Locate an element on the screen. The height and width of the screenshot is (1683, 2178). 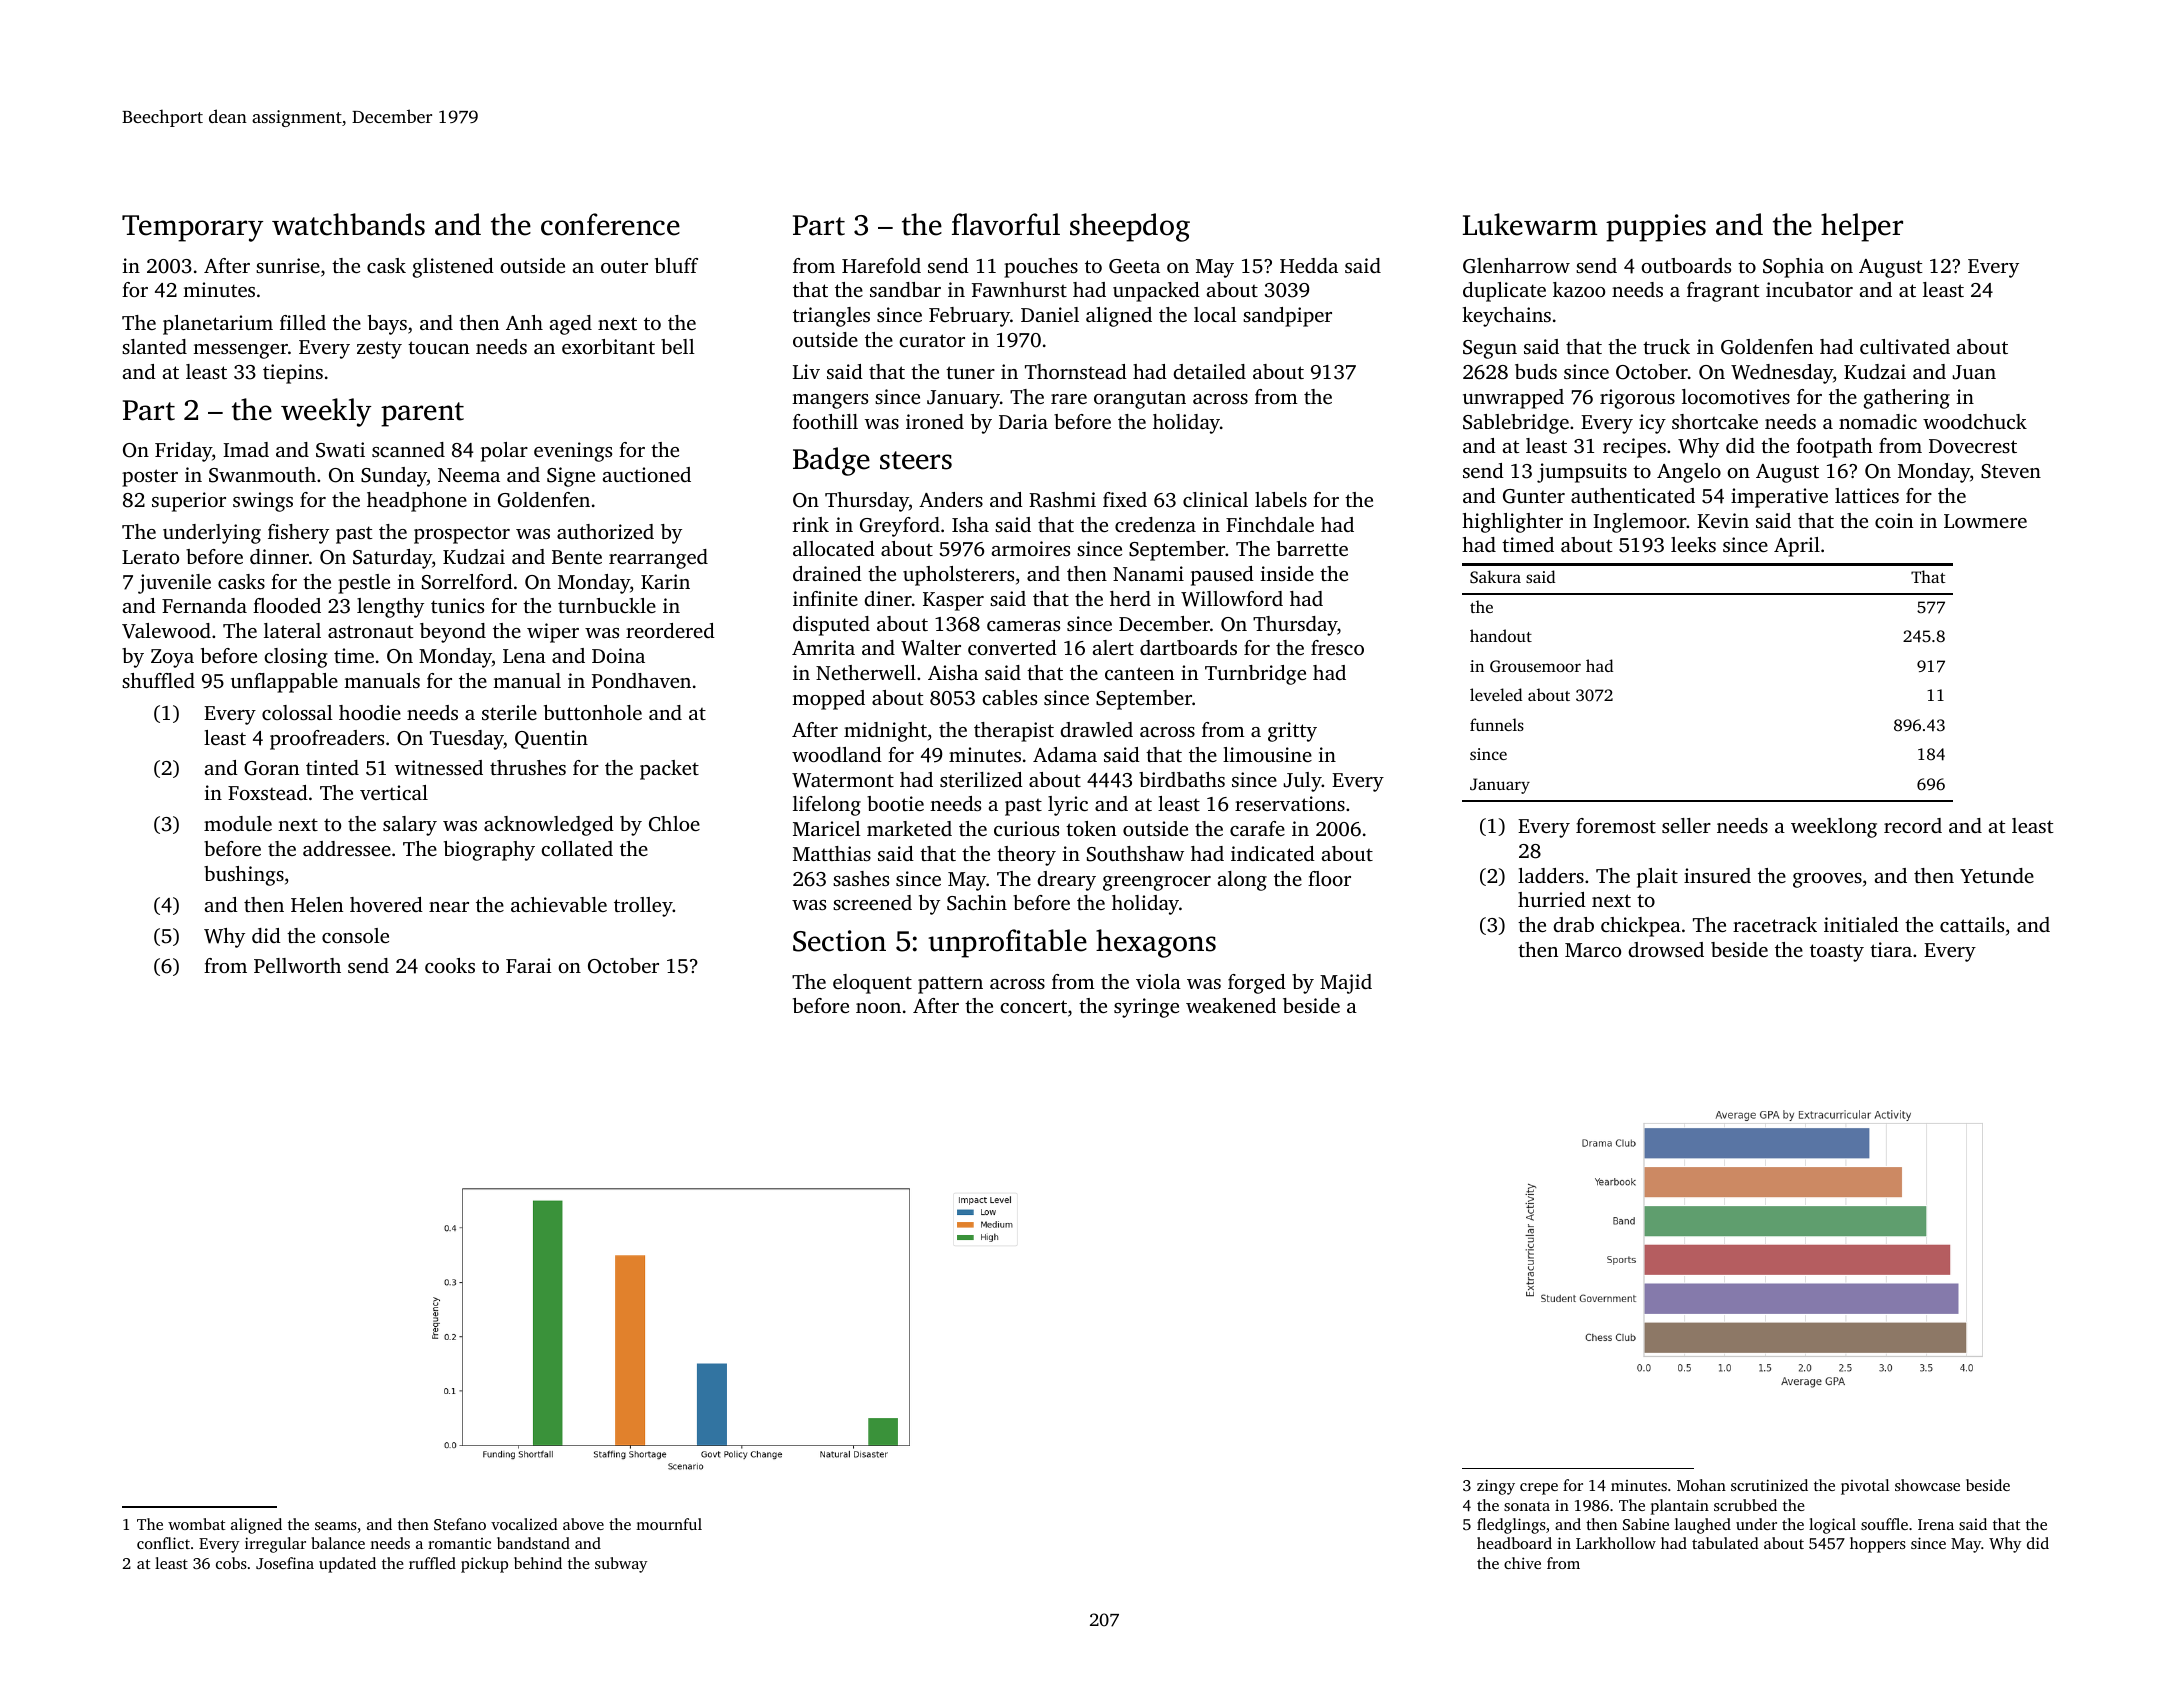
mournful is located at coordinates (669, 1524).
